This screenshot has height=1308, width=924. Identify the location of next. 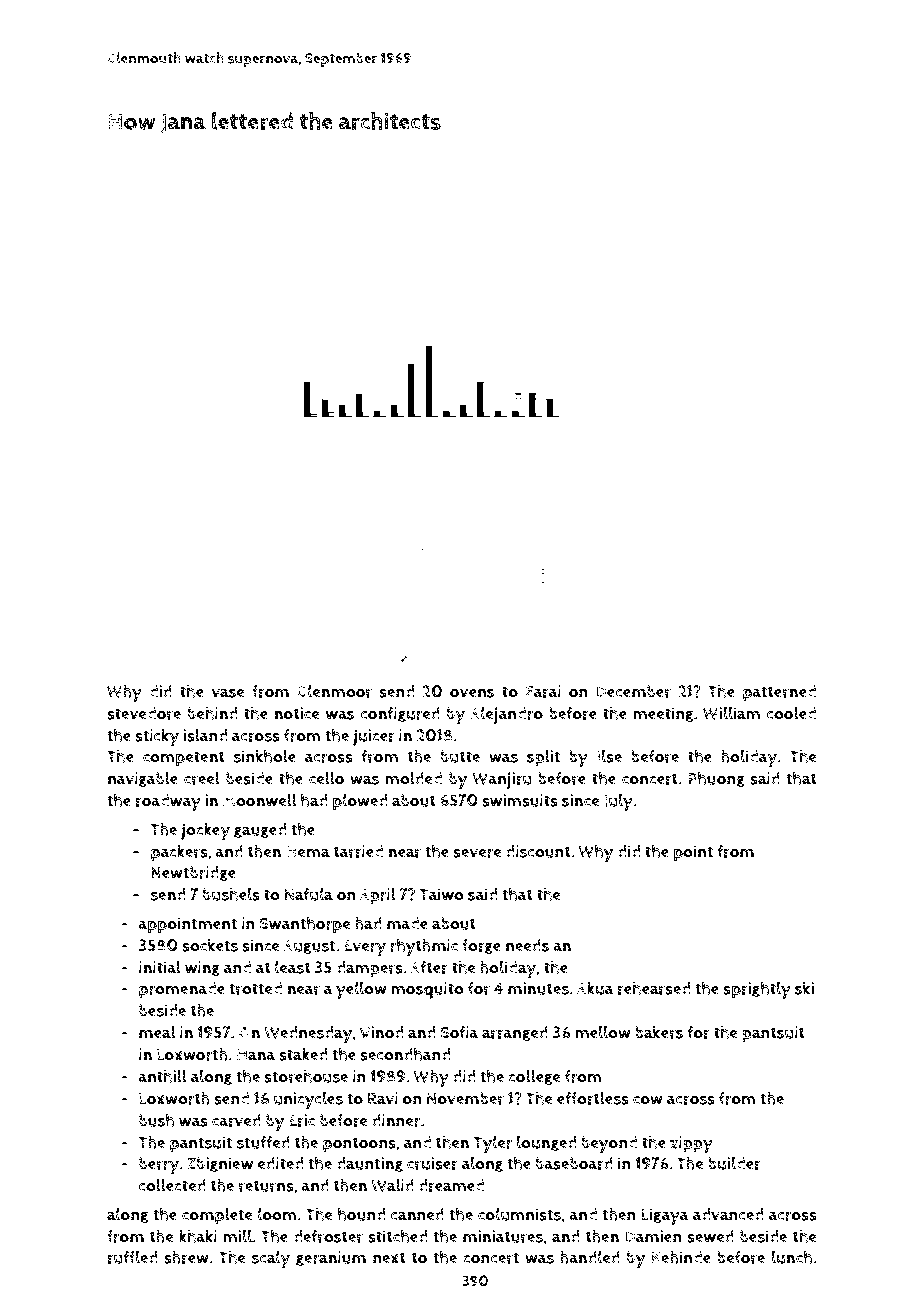
(389, 1258).
